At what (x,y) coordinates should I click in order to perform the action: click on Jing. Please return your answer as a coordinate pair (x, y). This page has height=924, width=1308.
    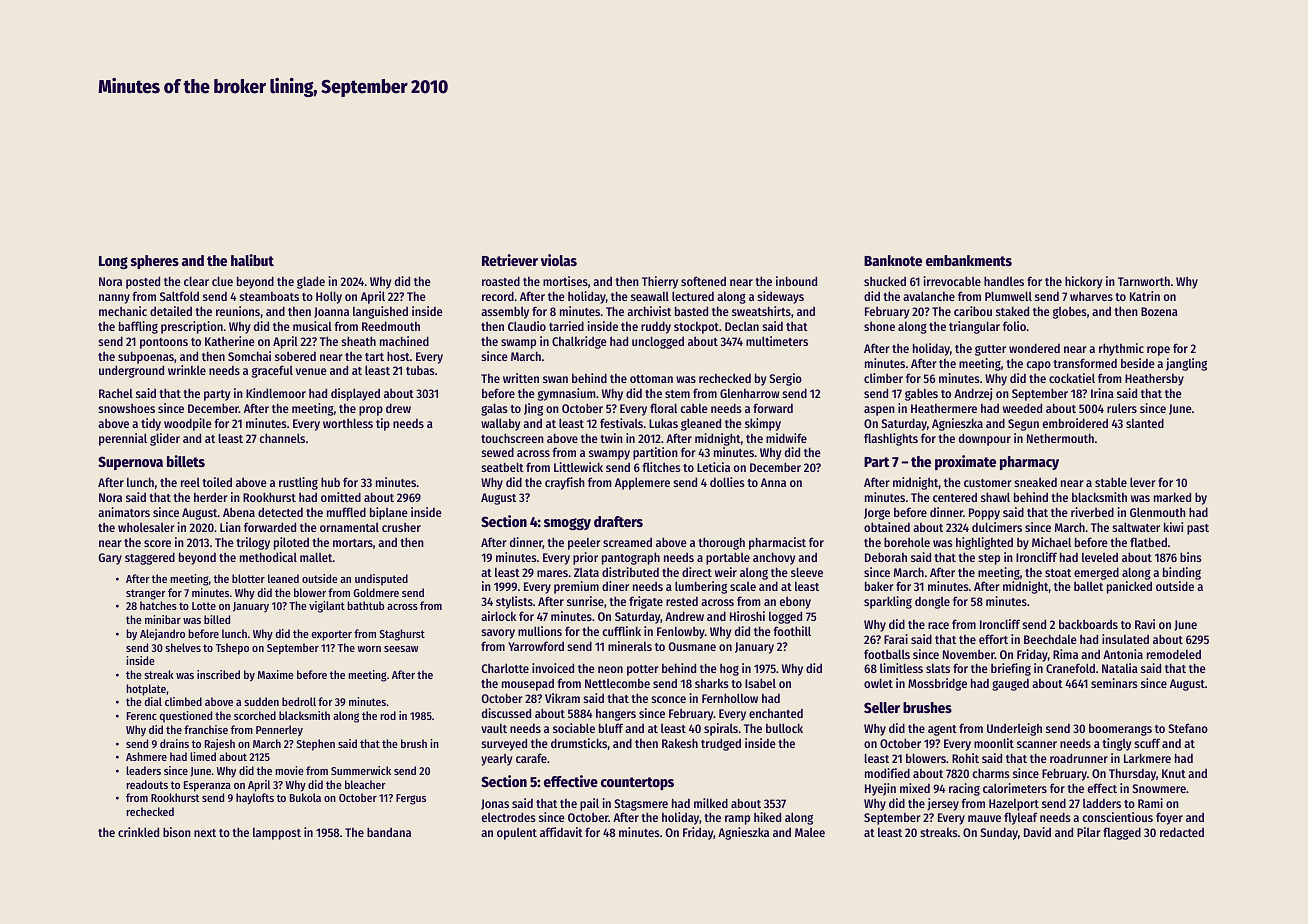
    Looking at the image, I should click on (533, 409).
